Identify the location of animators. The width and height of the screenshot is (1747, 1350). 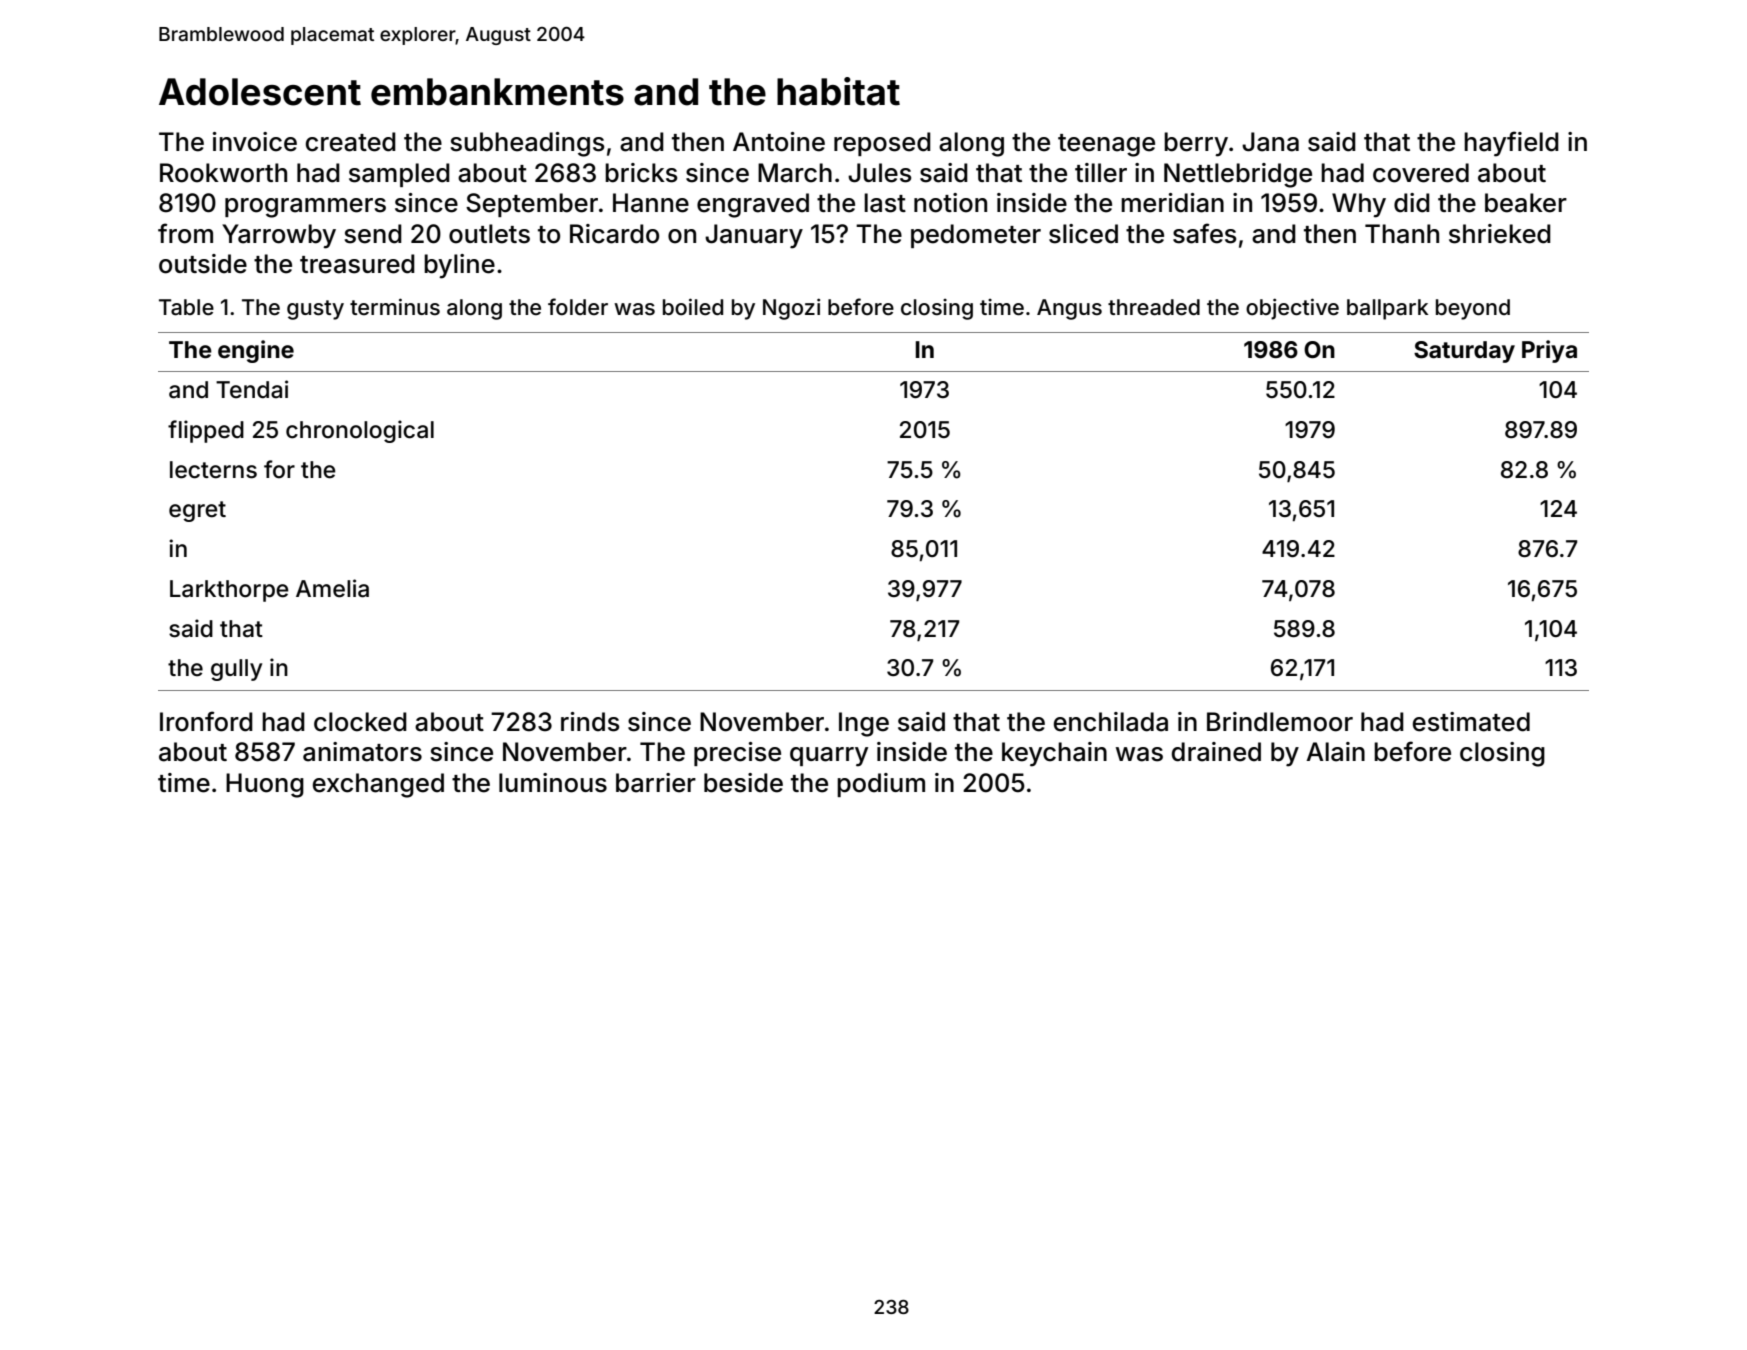
(362, 752).
